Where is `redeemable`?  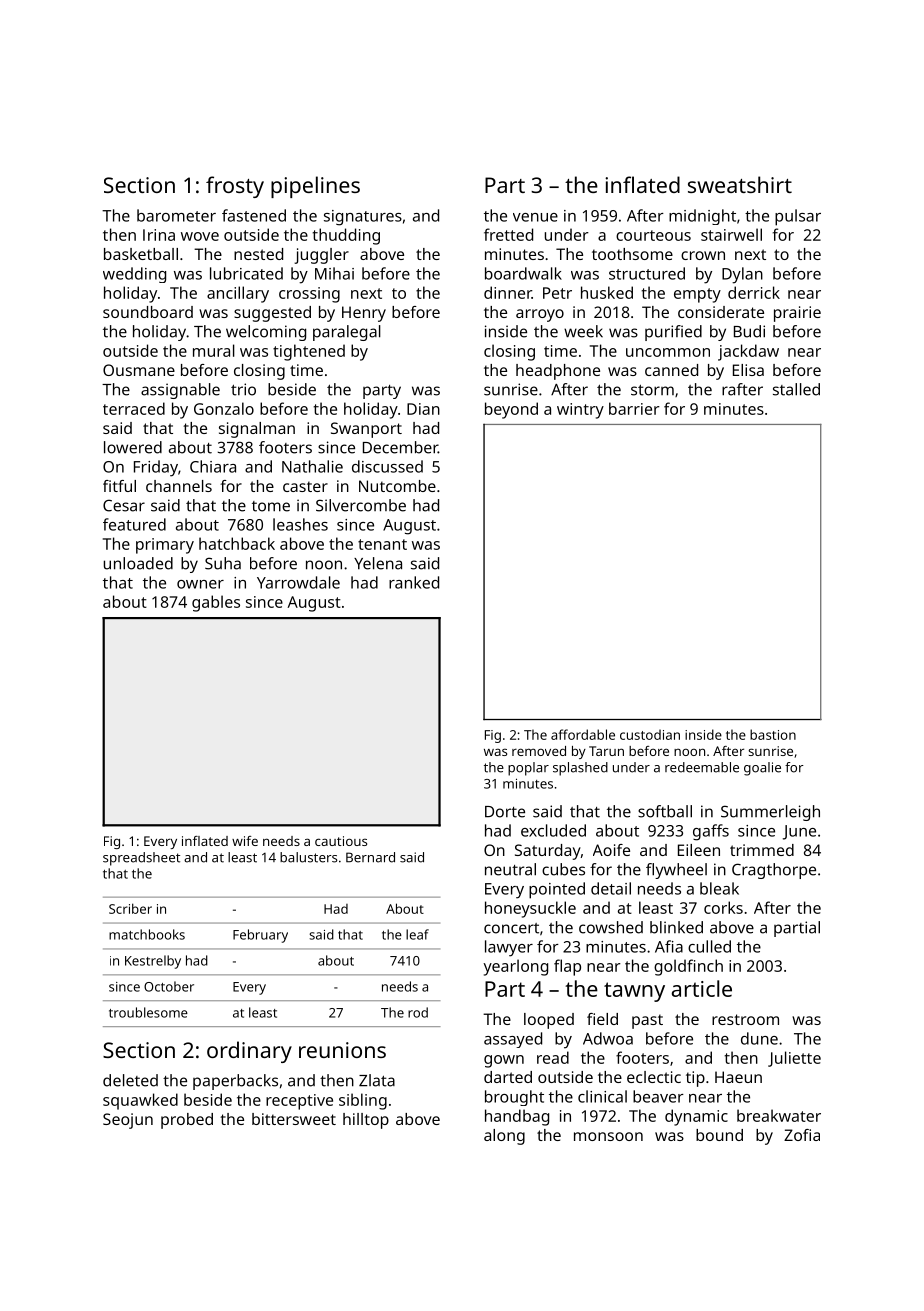
redeemable is located at coordinates (702, 767).
